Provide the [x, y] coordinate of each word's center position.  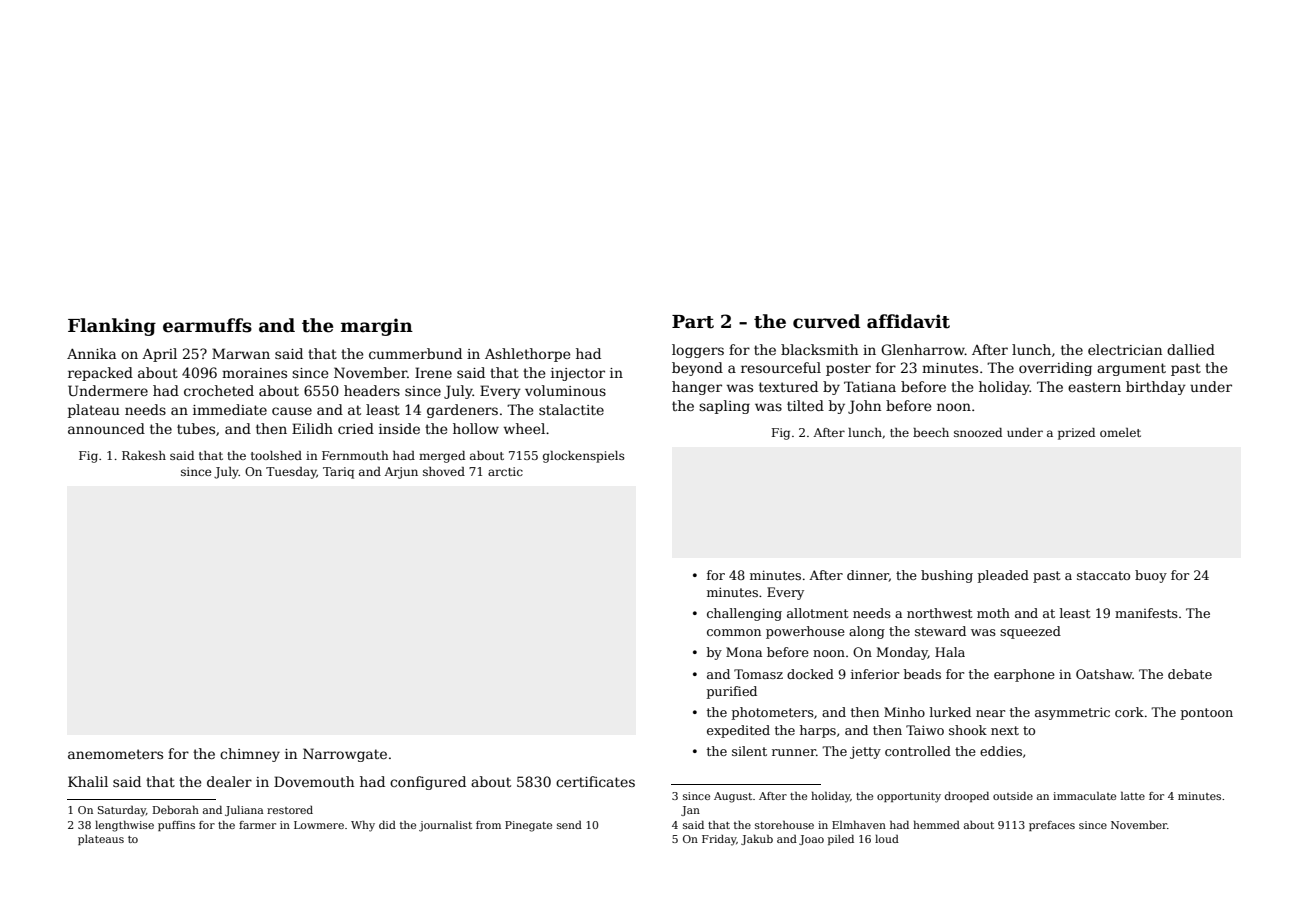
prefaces [1052, 826]
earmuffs [207, 325]
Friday [719, 840]
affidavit [908, 321]
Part [693, 322]
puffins [176, 826]
